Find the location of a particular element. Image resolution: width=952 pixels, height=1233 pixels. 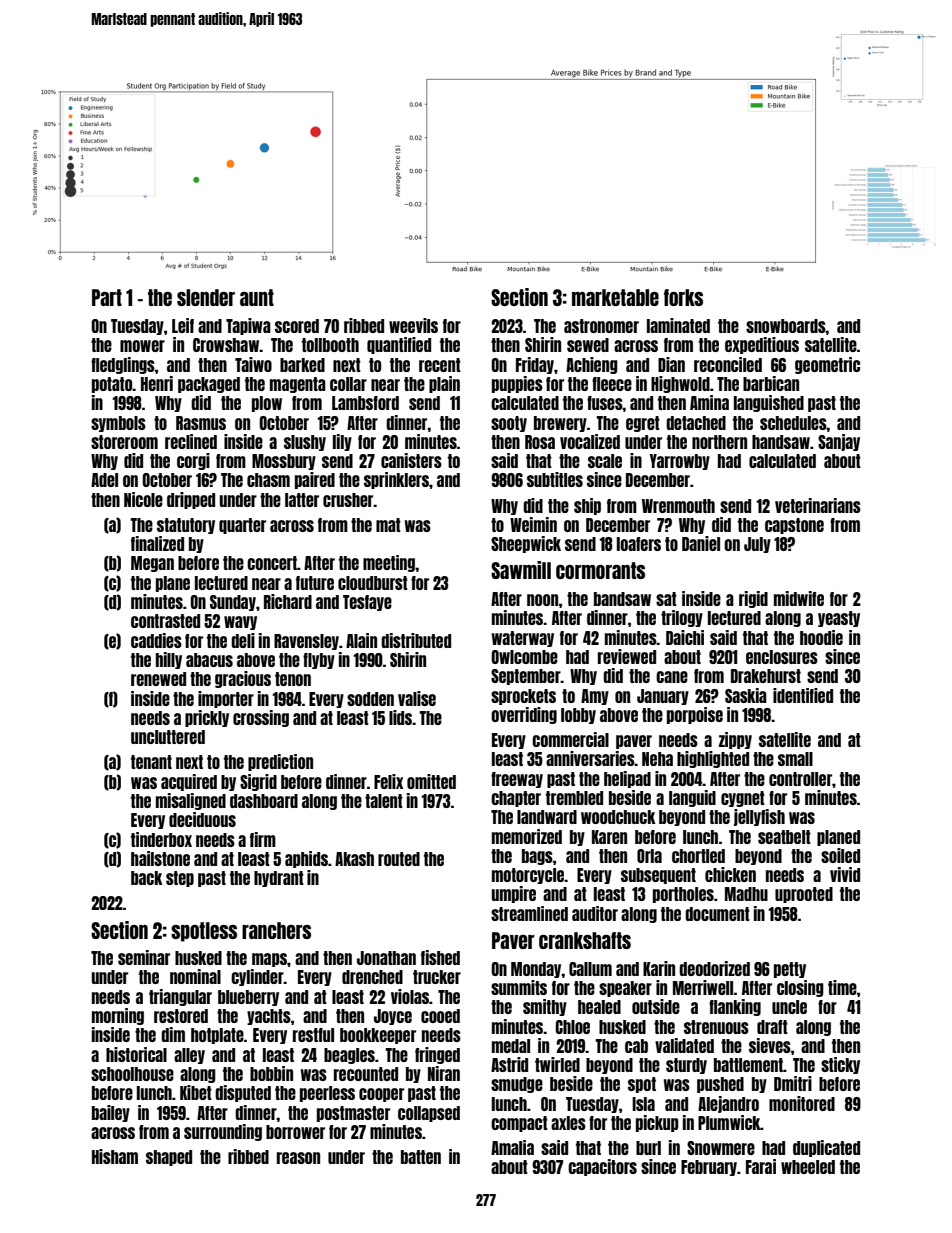

quarter is located at coordinates (242, 526).
